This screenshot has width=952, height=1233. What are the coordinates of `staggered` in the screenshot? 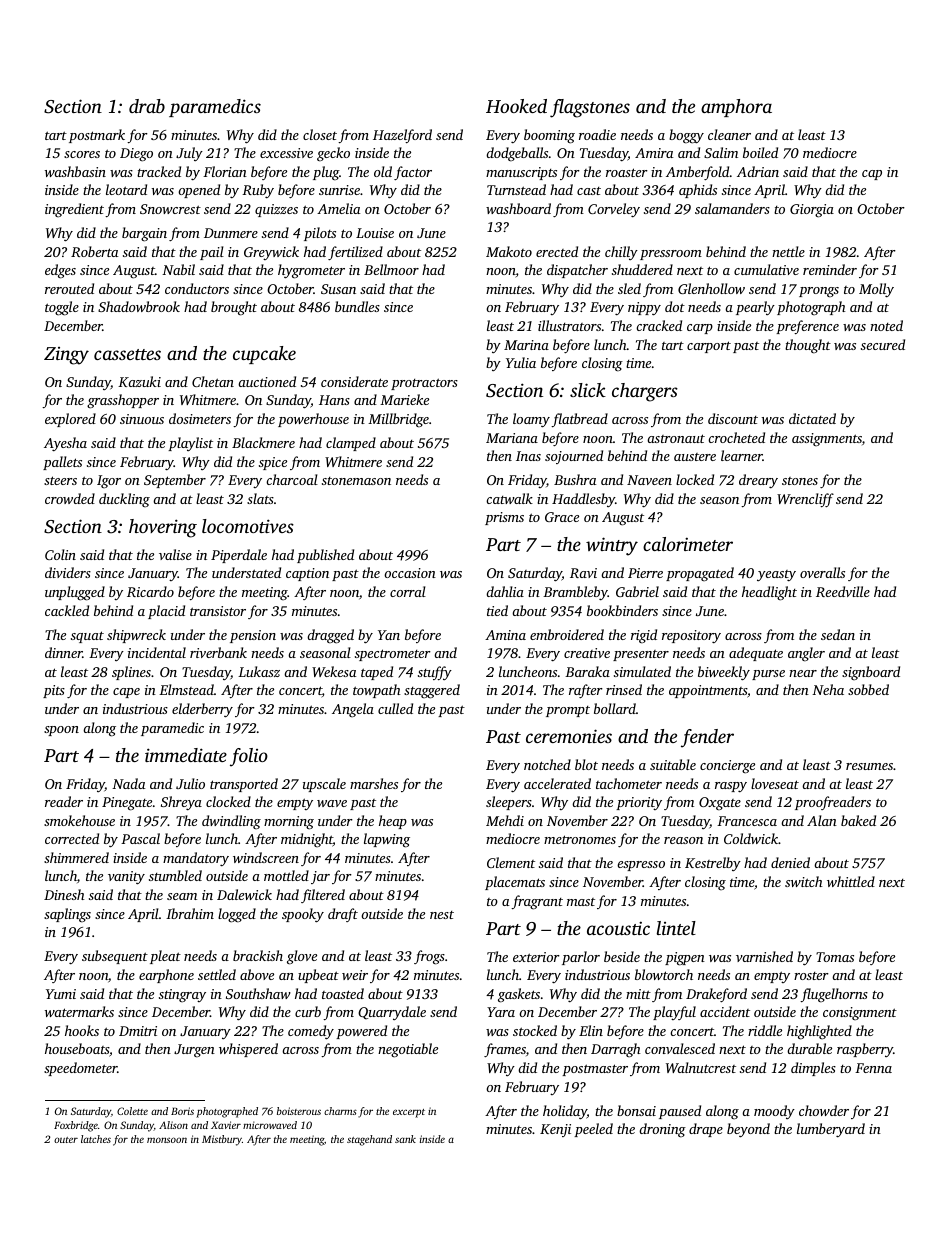 It's located at (432, 691).
